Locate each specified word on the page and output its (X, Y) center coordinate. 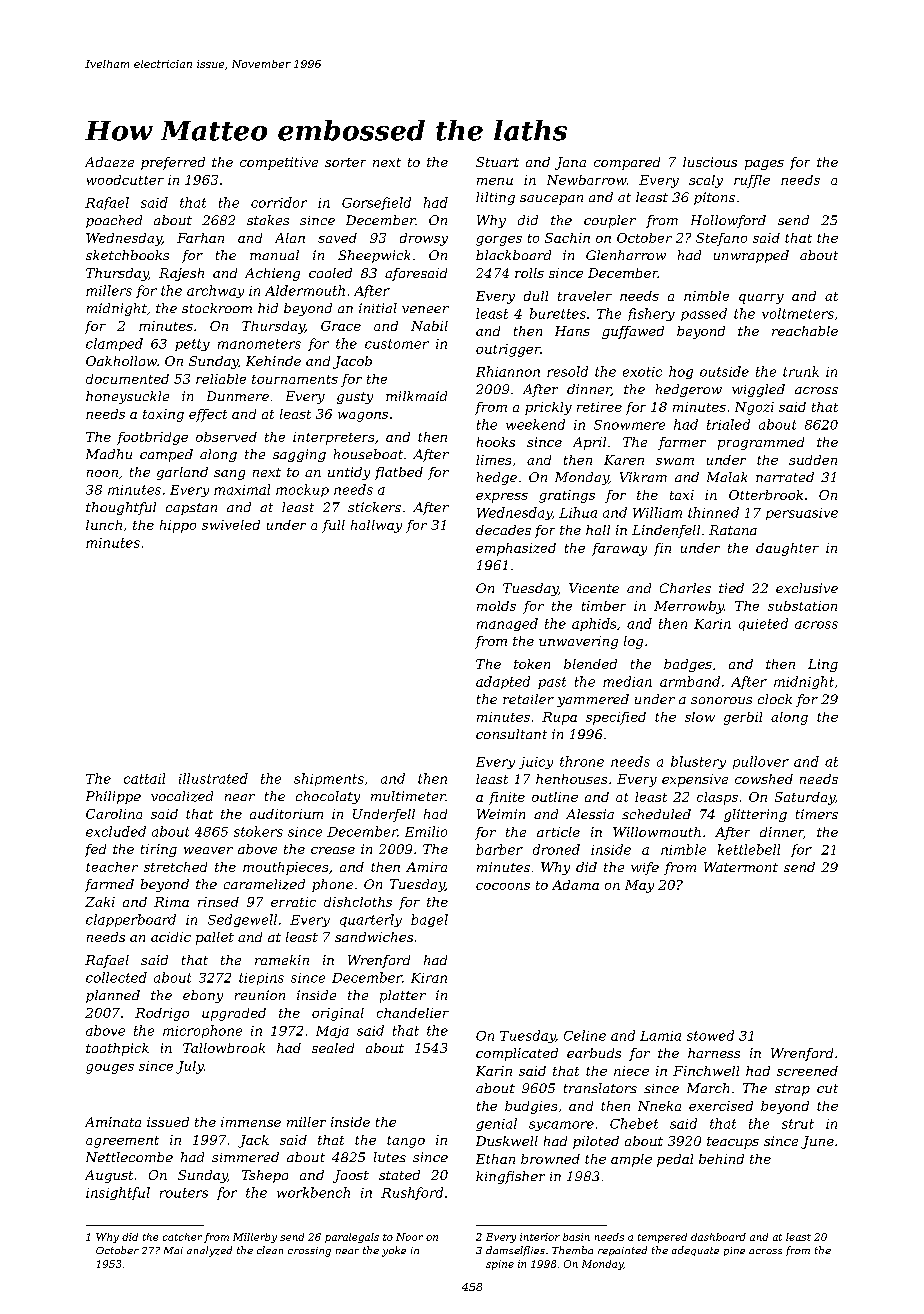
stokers (258, 831)
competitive (279, 163)
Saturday (805, 798)
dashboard (718, 1237)
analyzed (209, 1251)
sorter (345, 162)
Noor (409, 1237)
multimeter (408, 796)
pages (764, 165)
